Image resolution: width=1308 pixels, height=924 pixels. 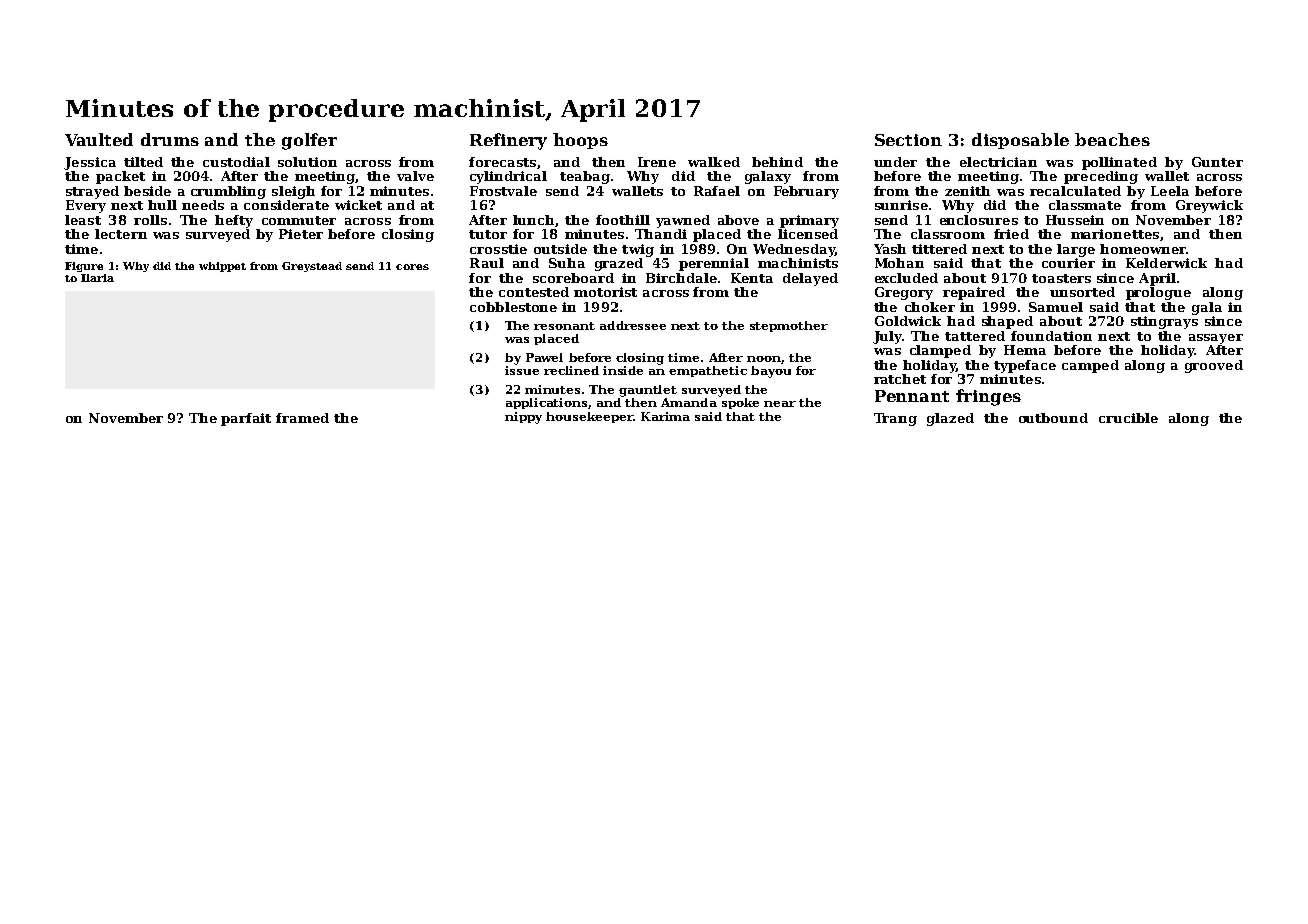 What do you see at coordinates (97, 278) in the image?
I see `Ilaria` at bounding box center [97, 278].
